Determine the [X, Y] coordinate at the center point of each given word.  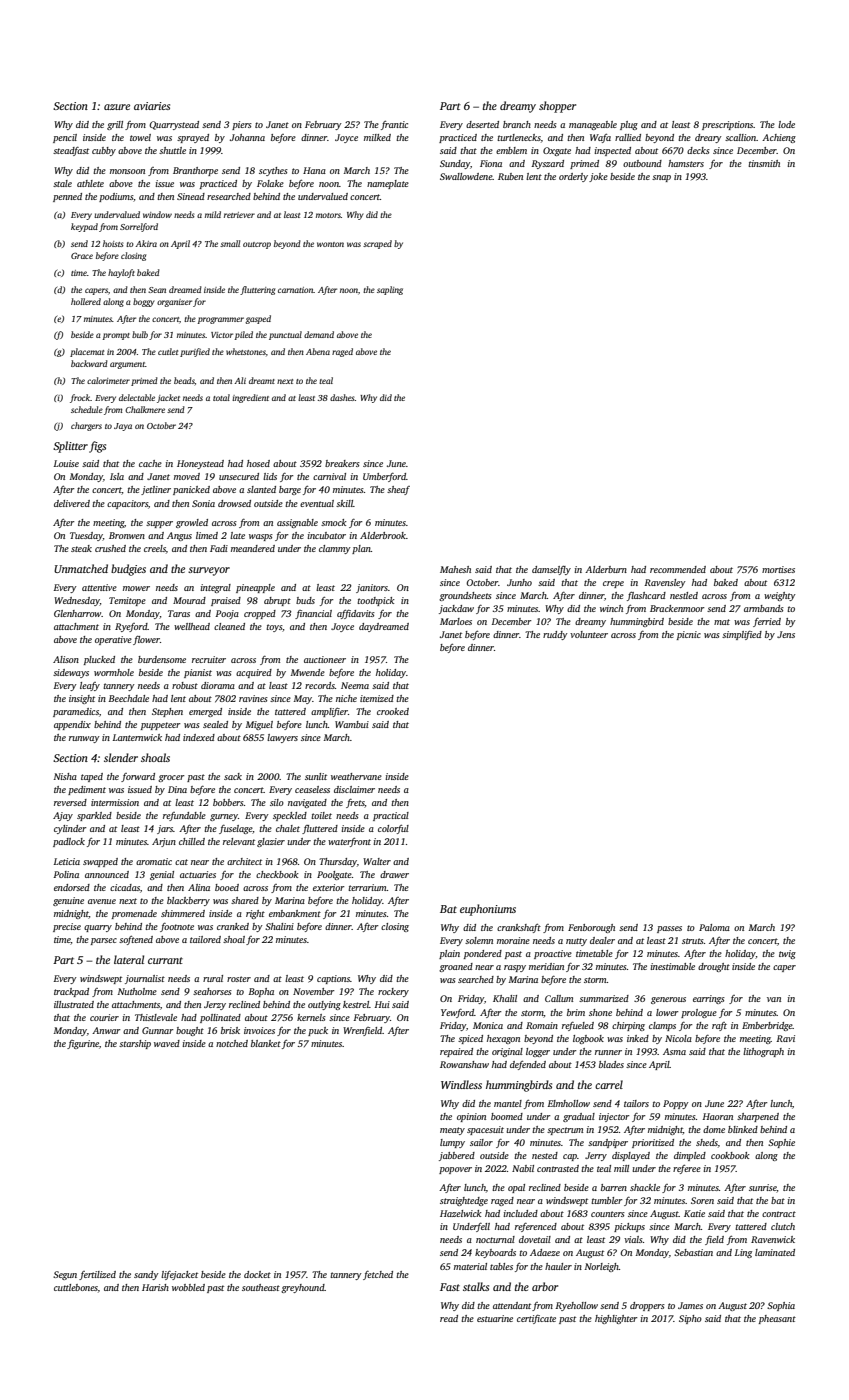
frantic [394, 125]
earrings [709, 999]
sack [233, 776]
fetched [378, 1275]
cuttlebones [76, 1287]
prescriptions [727, 125]
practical [391, 816]
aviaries [152, 106]
